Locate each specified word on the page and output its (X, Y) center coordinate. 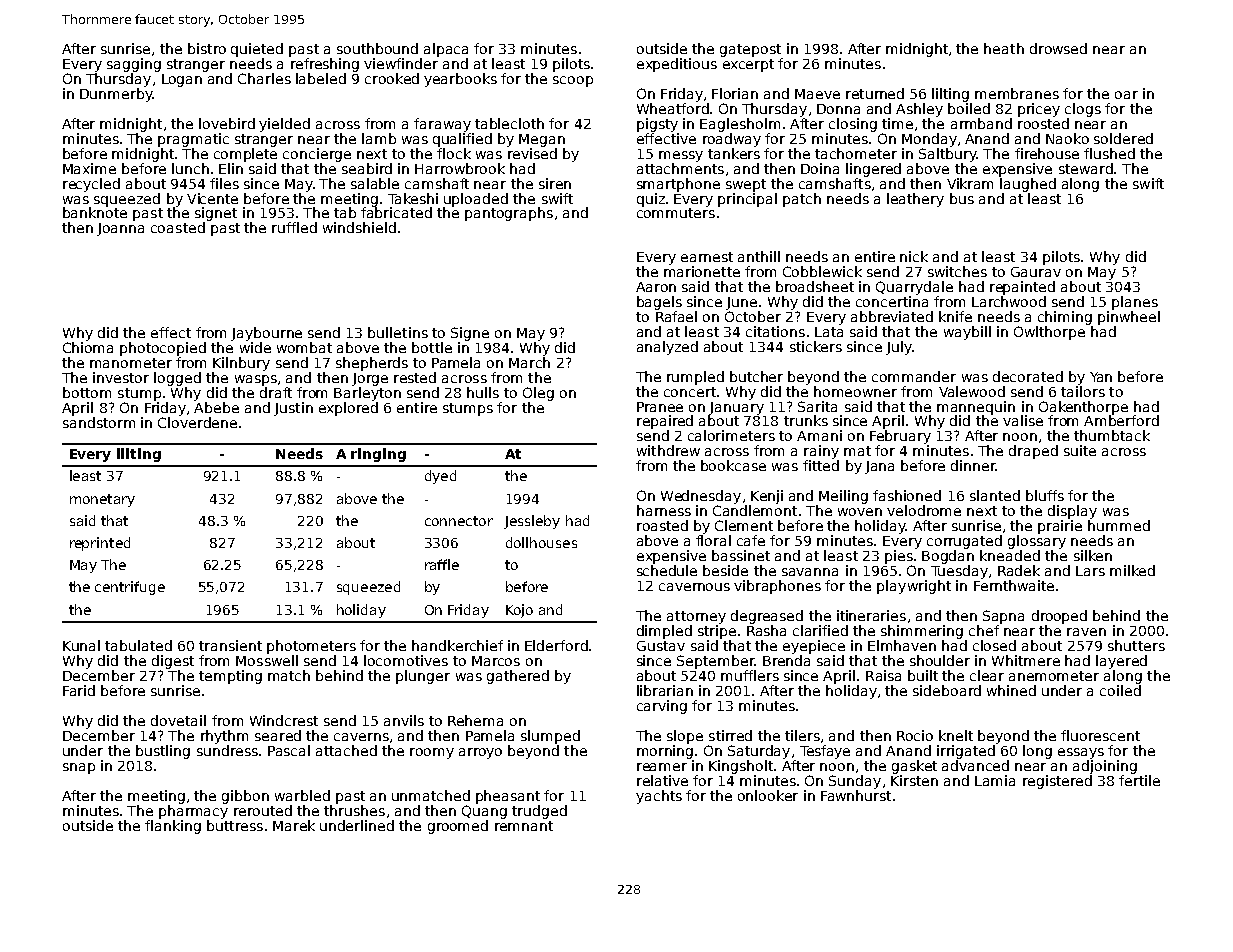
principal (747, 200)
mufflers (750, 675)
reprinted (100, 544)
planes (1135, 303)
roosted (1043, 123)
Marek (294, 825)
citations (775, 331)
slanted (995, 495)
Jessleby (532, 522)
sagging (134, 65)
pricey (1039, 110)
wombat (304, 347)
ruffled (294, 227)
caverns (361, 737)
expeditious (677, 65)
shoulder (940, 660)
